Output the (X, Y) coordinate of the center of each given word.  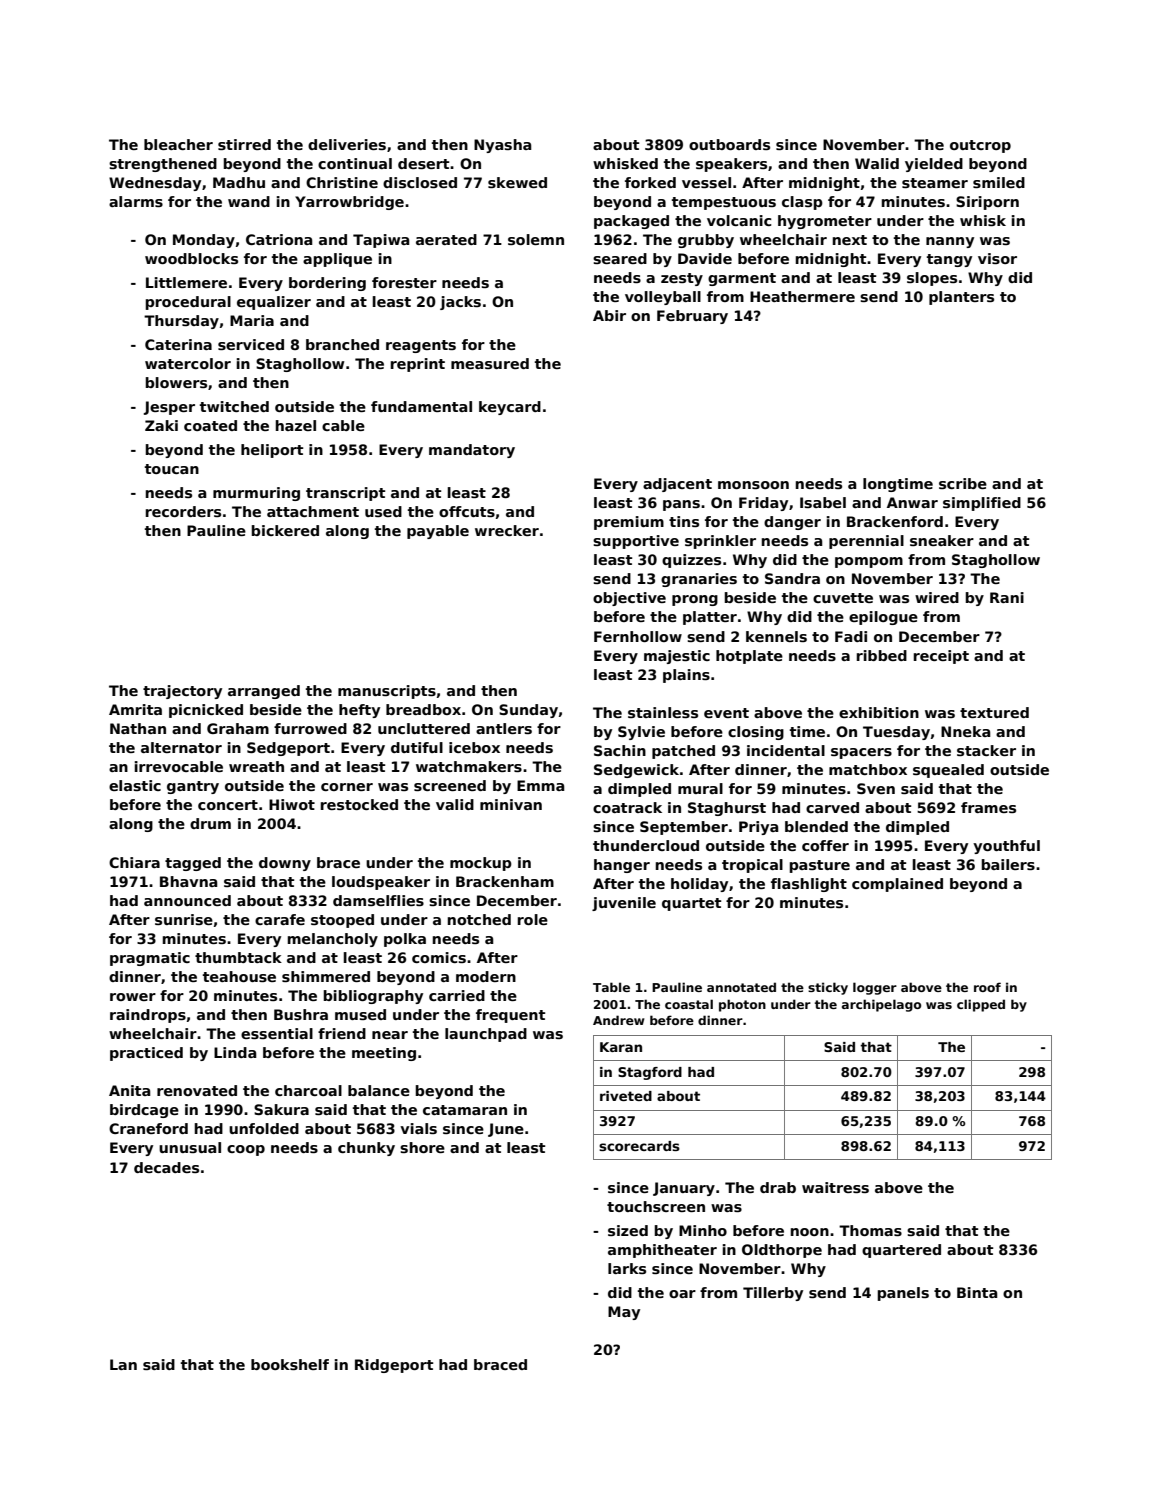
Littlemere (186, 282)
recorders (183, 511)
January (684, 1189)
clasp (802, 203)
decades (166, 1167)
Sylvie (641, 733)
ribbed (882, 655)
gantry (193, 787)
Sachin (620, 750)
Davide (705, 258)
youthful (1006, 847)
